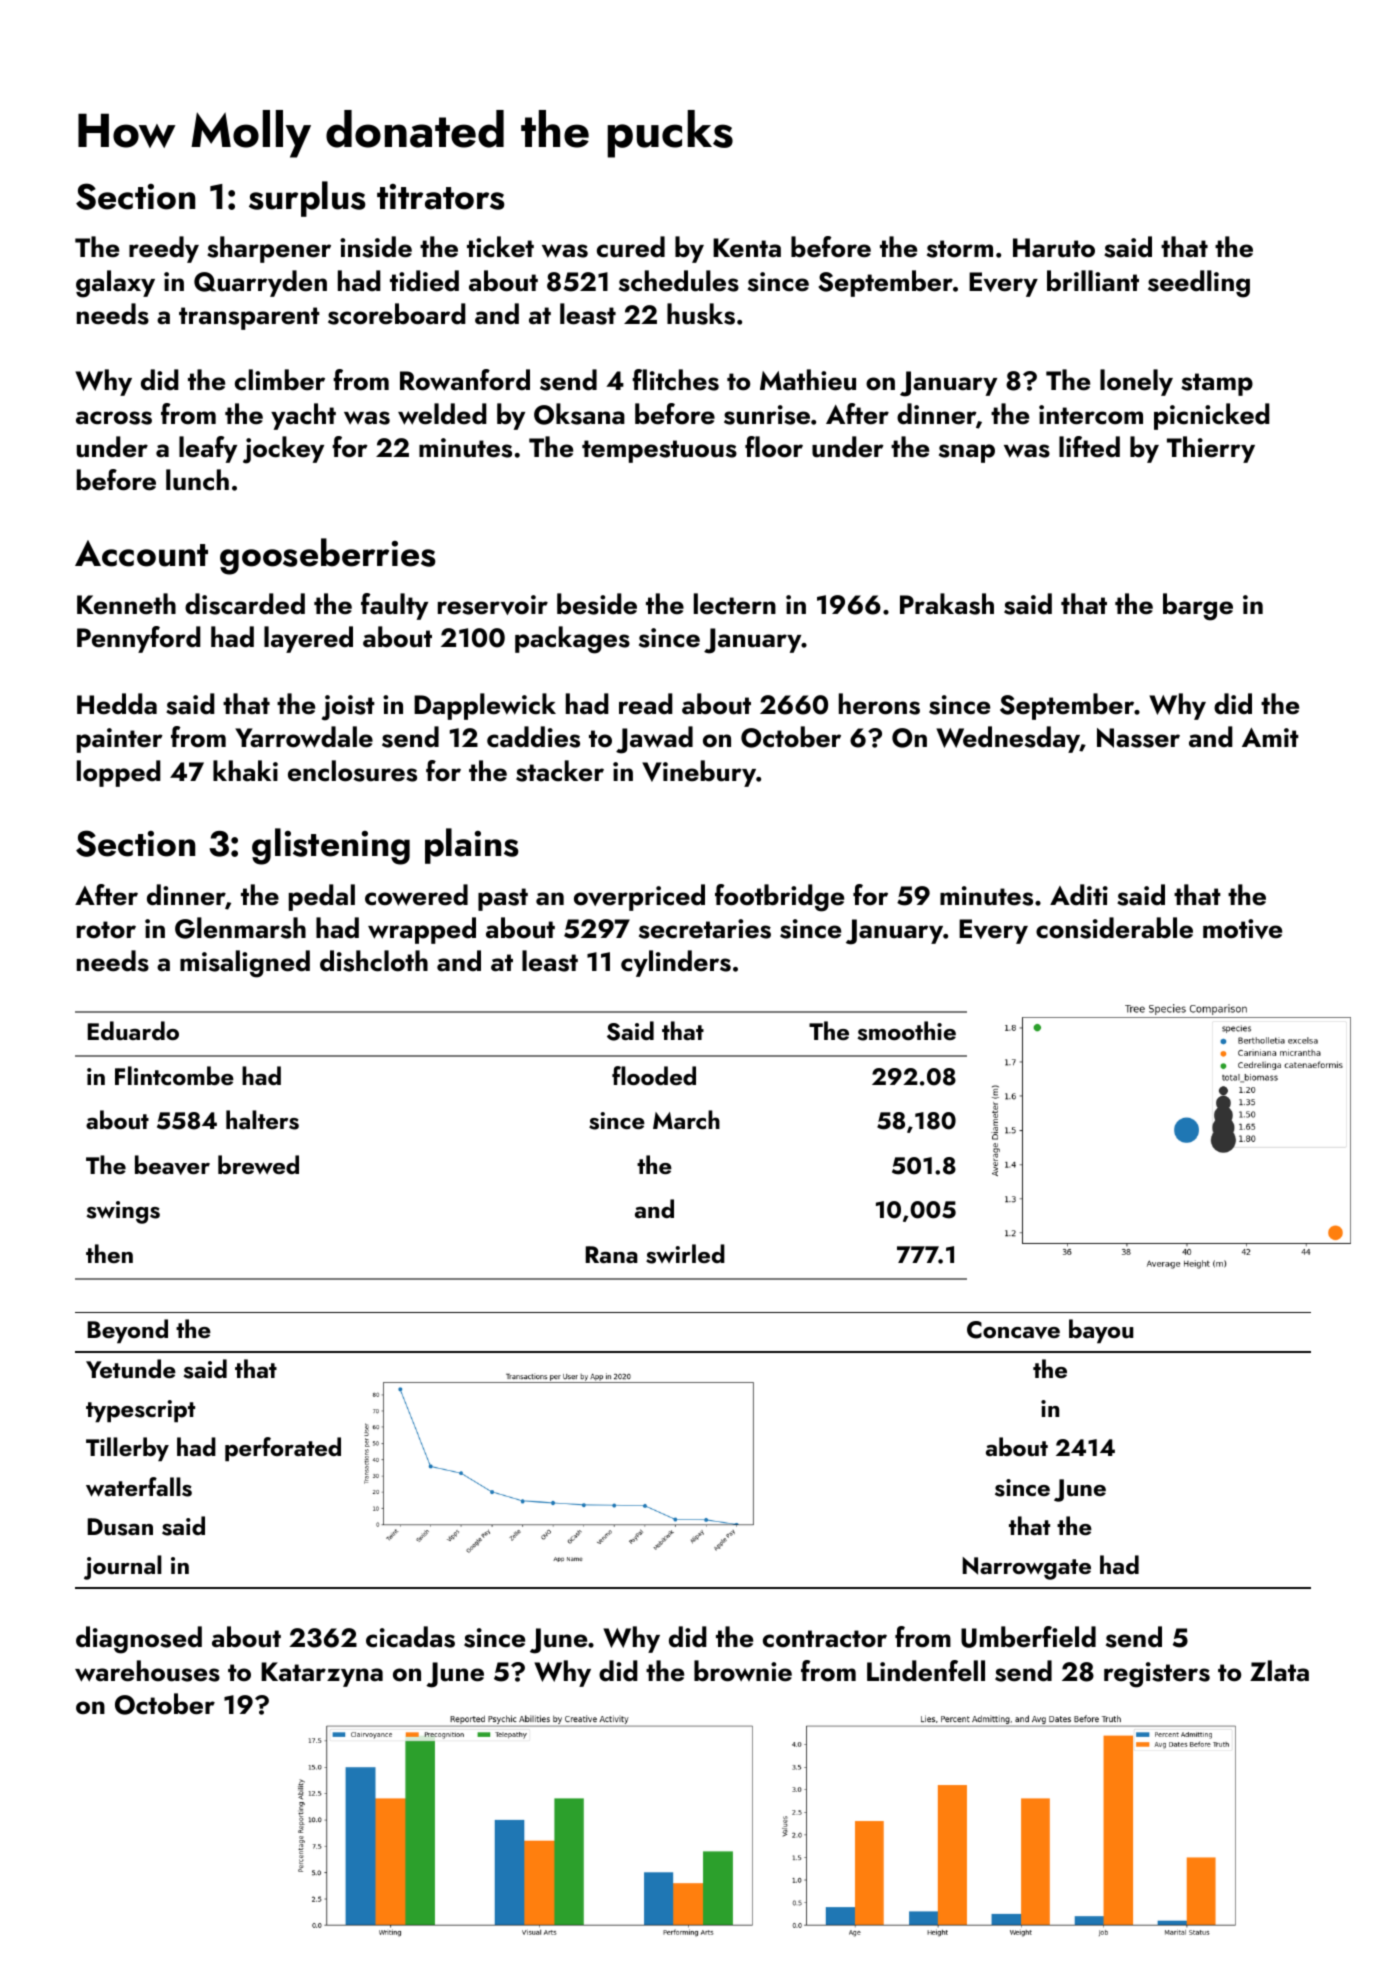 The height and width of the page is (1969, 1386). Describe the element at coordinates (283, 450) in the page. I see `jockey` at that location.
